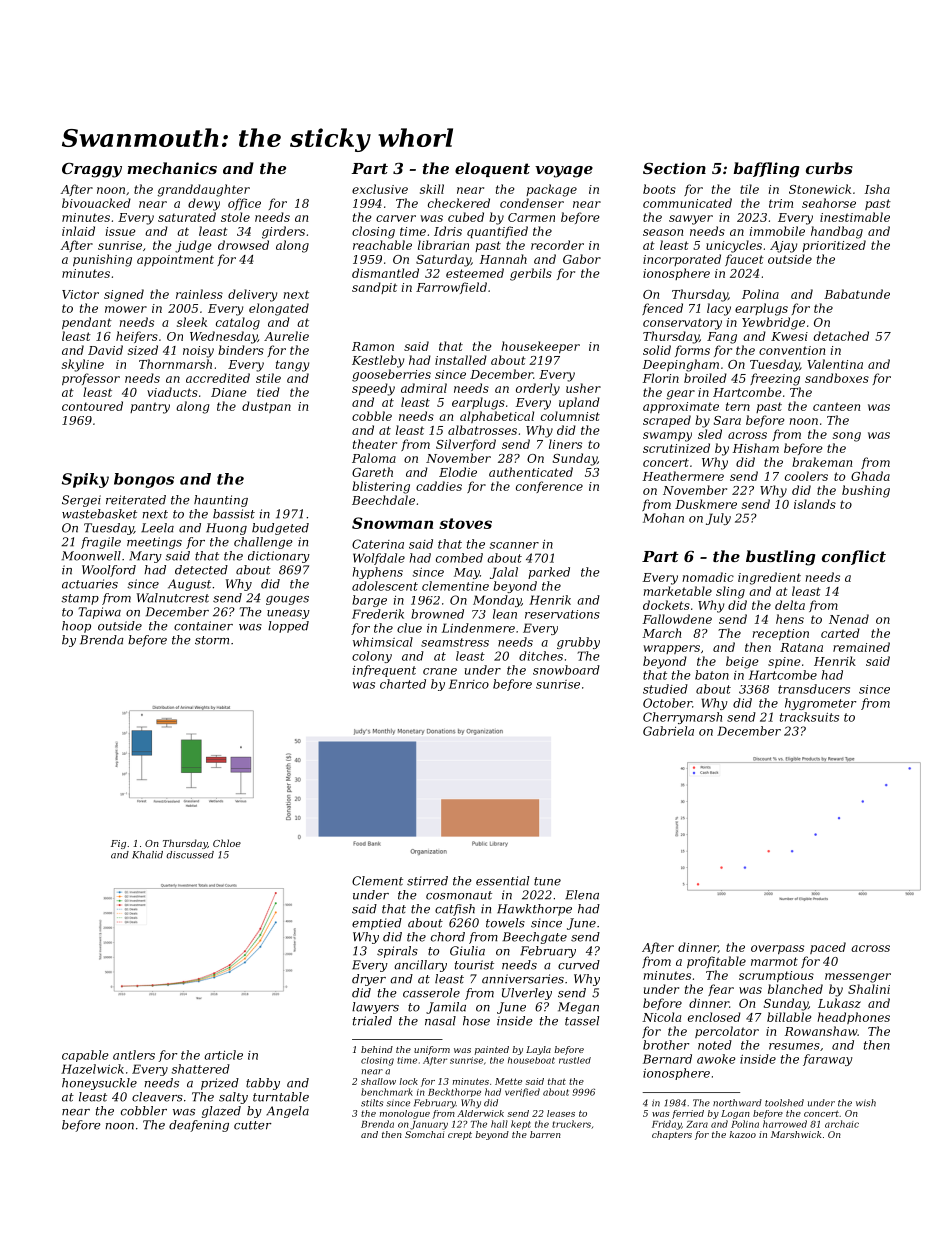  Describe the element at coordinates (766, 170) in the document. I see `baffling` at that location.
